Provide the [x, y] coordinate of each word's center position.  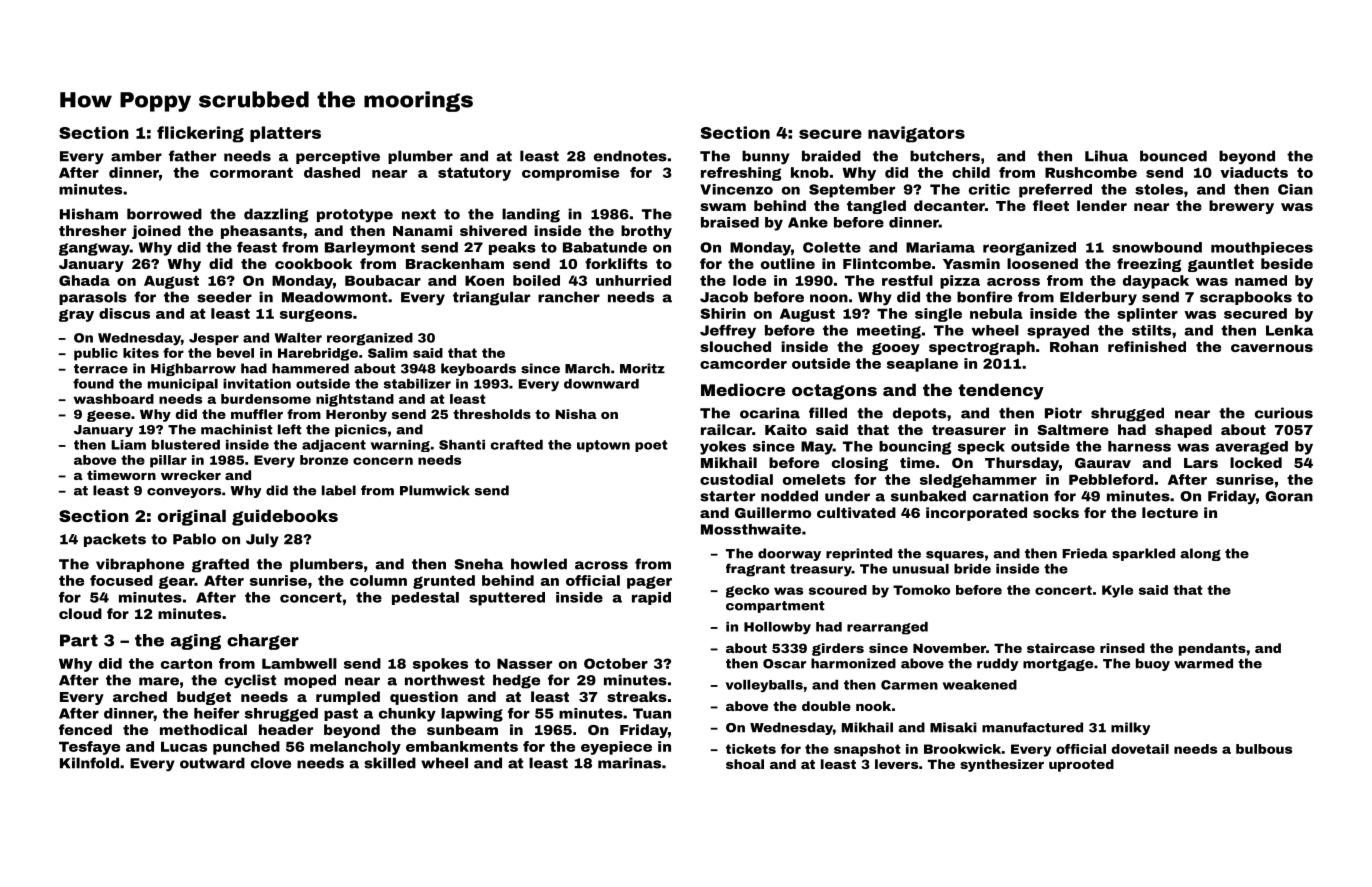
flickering [200, 134]
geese [109, 416]
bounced [1173, 156]
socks [1056, 512]
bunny [766, 157]
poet [651, 446]
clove [271, 763]
